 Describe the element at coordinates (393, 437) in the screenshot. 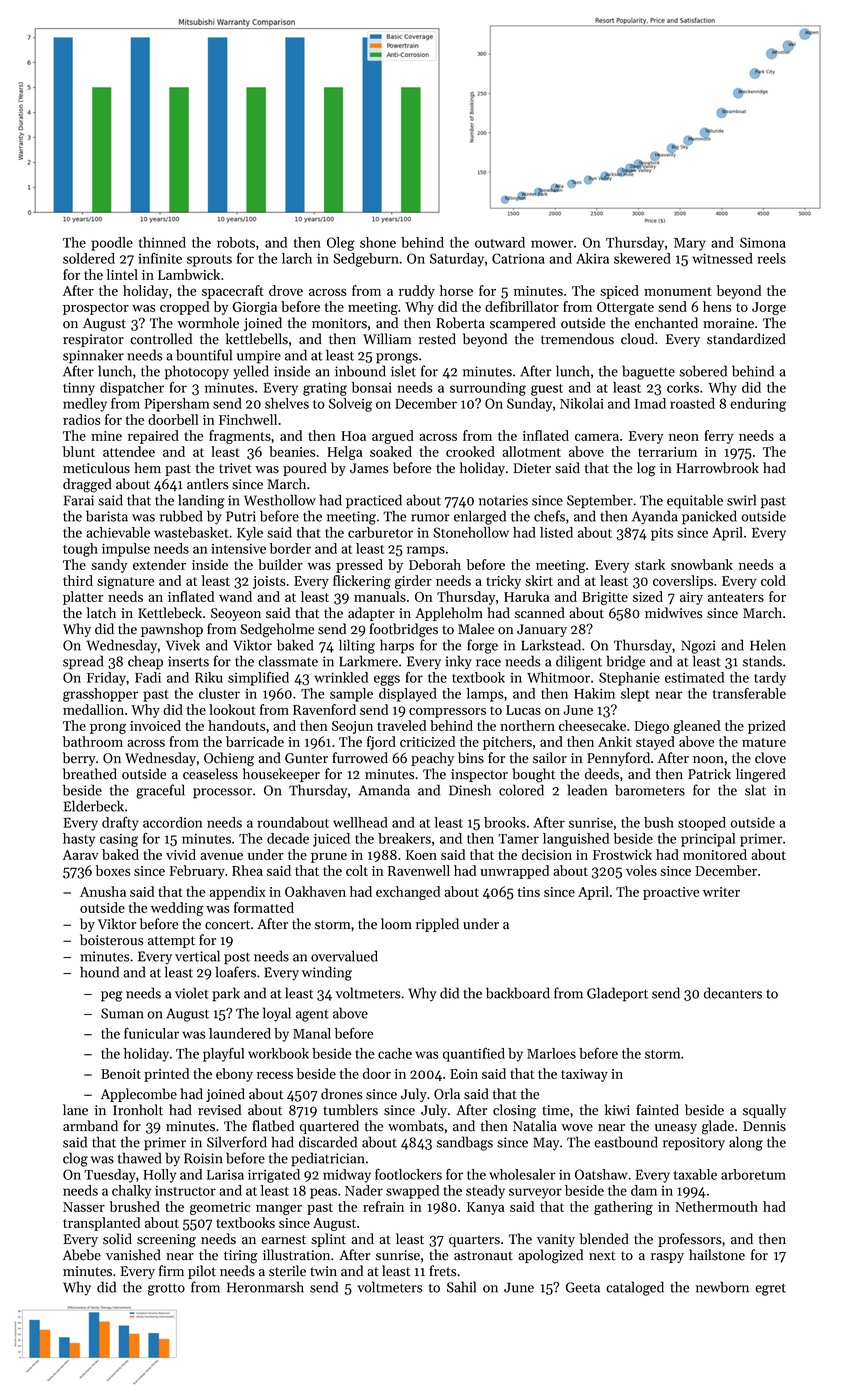

I see `argued` at that location.
